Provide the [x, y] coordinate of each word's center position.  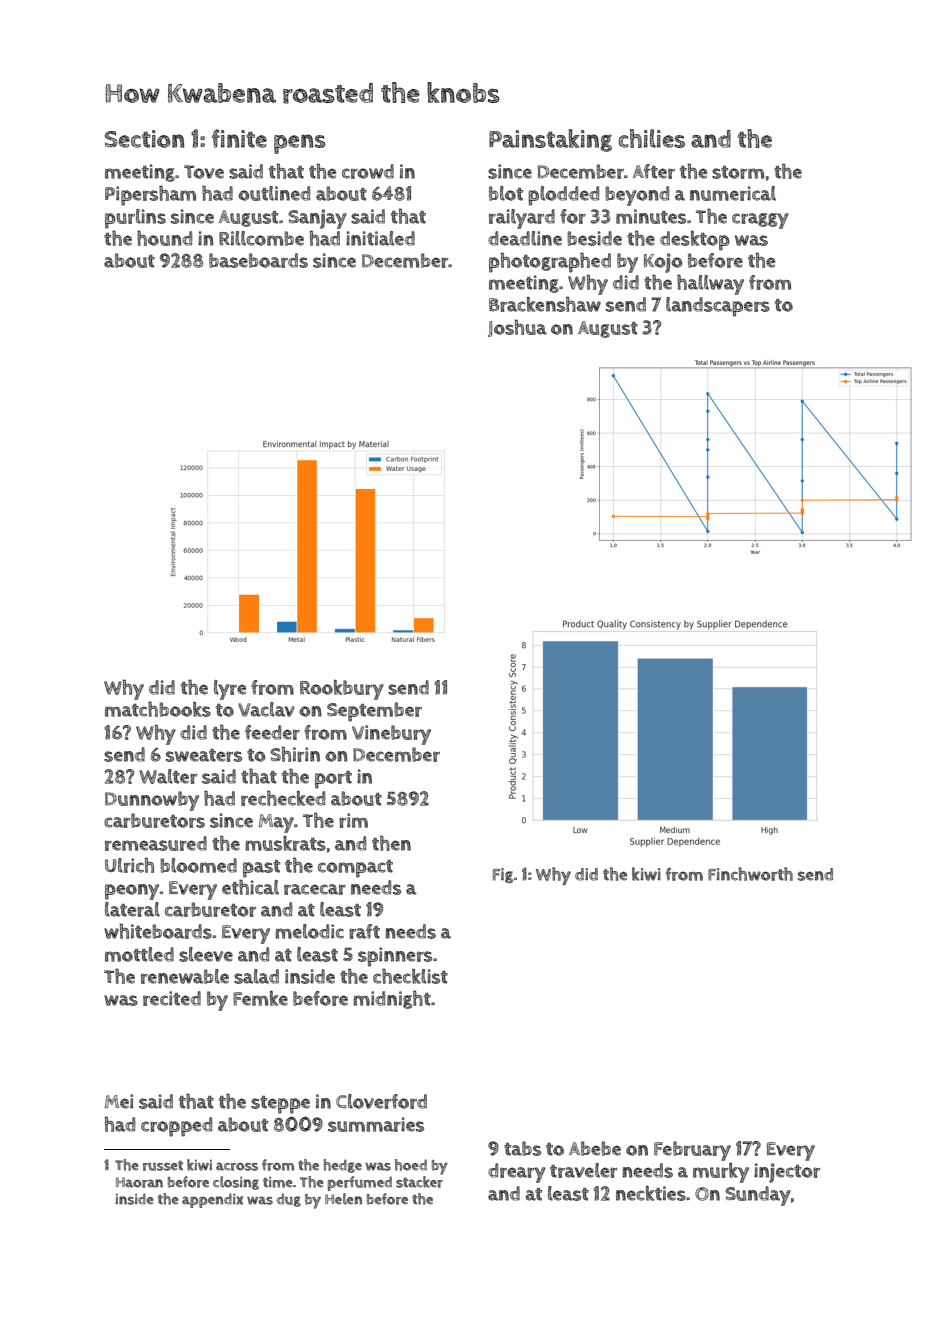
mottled [139, 954]
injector [787, 1173]
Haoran [139, 1182]
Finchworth [750, 874]
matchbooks [158, 709]
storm [738, 172]
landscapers [718, 307]
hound [164, 238]
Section [144, 139]
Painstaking [550, 140]
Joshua [517, 328]
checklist [410, 976]
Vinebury [391, 735]
